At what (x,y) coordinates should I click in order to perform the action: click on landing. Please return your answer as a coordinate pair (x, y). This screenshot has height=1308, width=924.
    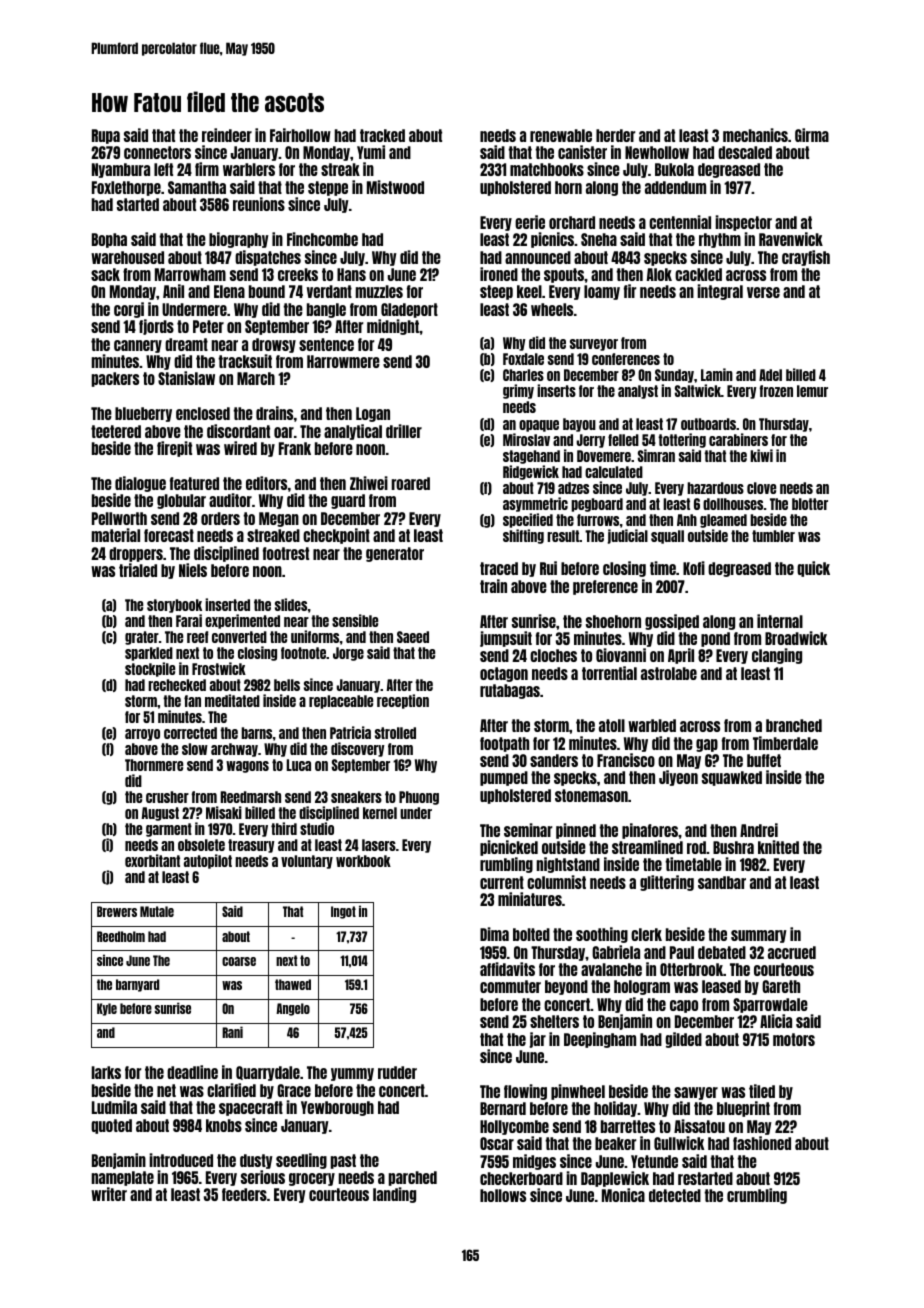
    Looking at the image, I should click on (394, 1195).
